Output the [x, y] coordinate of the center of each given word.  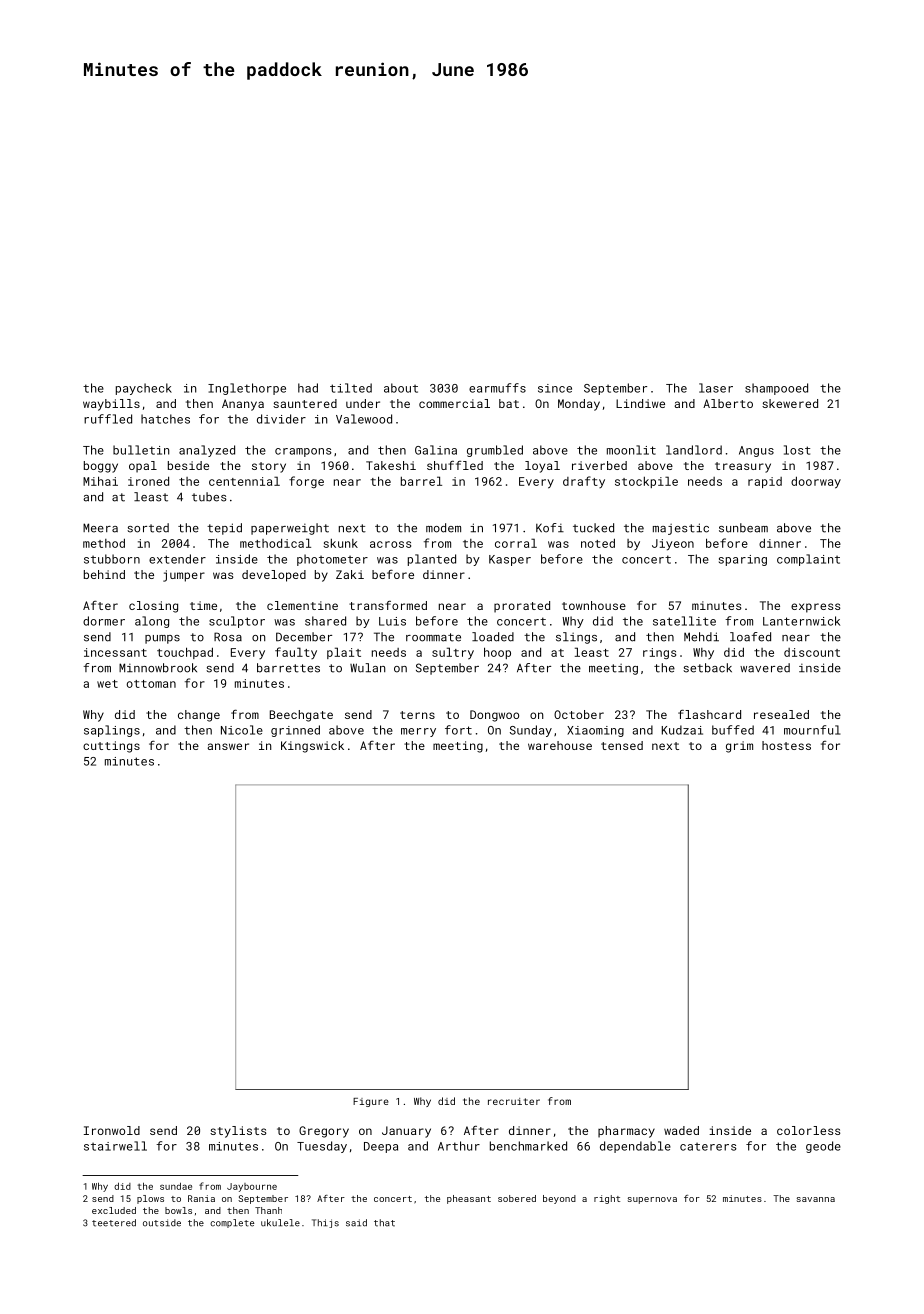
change [199, 716]
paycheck [144, 389]
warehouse [560, 745]
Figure [371, 1102]
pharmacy [626, 1132]
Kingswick [312, 747]
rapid [765, 482]
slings [576, 638]
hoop [497, 653]
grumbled [495, 451]
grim [739, 747]
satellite [684, 621]
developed [274, 576]
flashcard [709, 714]
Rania [201, 1198]
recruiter [514, 1101]
